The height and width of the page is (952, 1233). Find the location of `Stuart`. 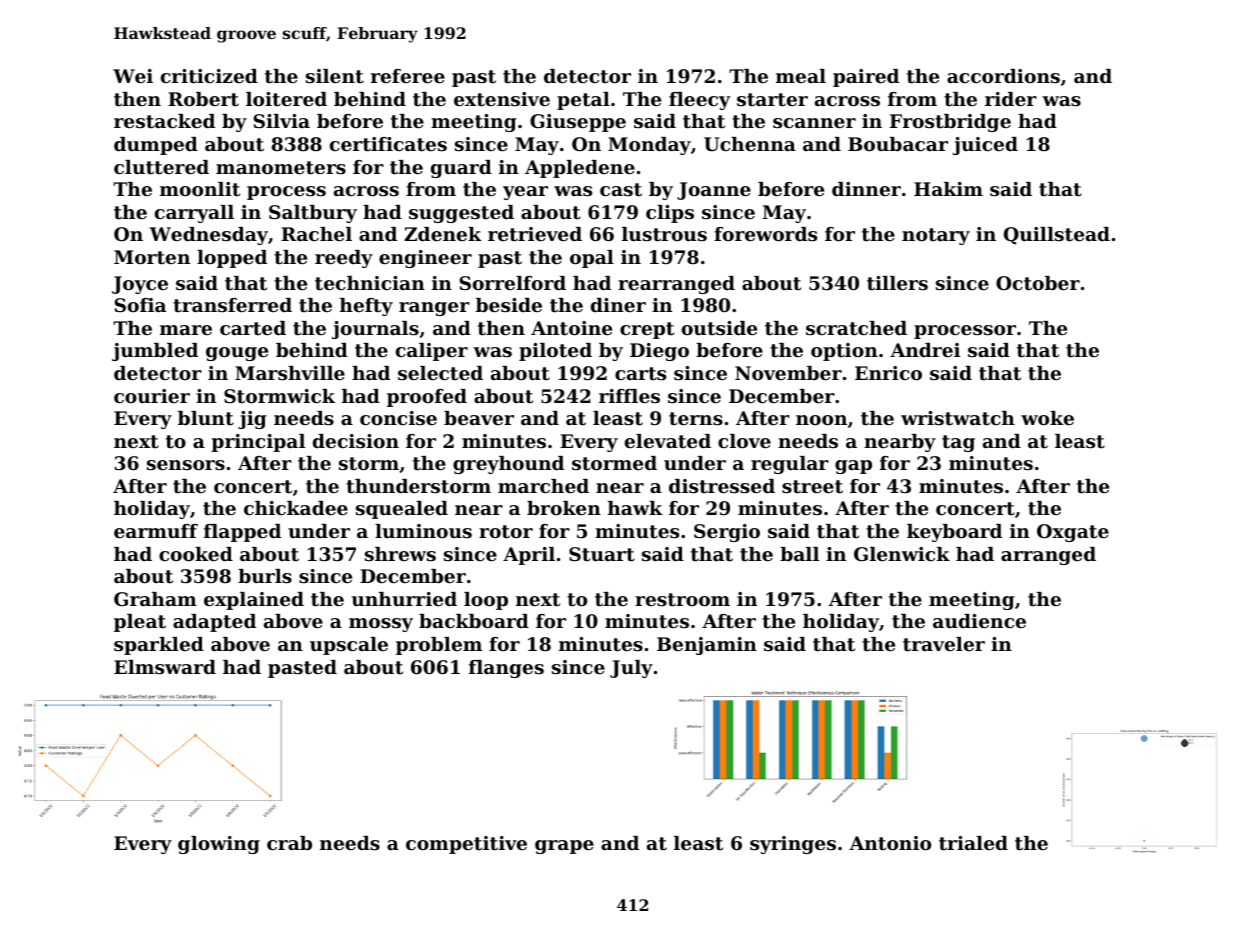

Stuart is located at coordinates (602, 554).
